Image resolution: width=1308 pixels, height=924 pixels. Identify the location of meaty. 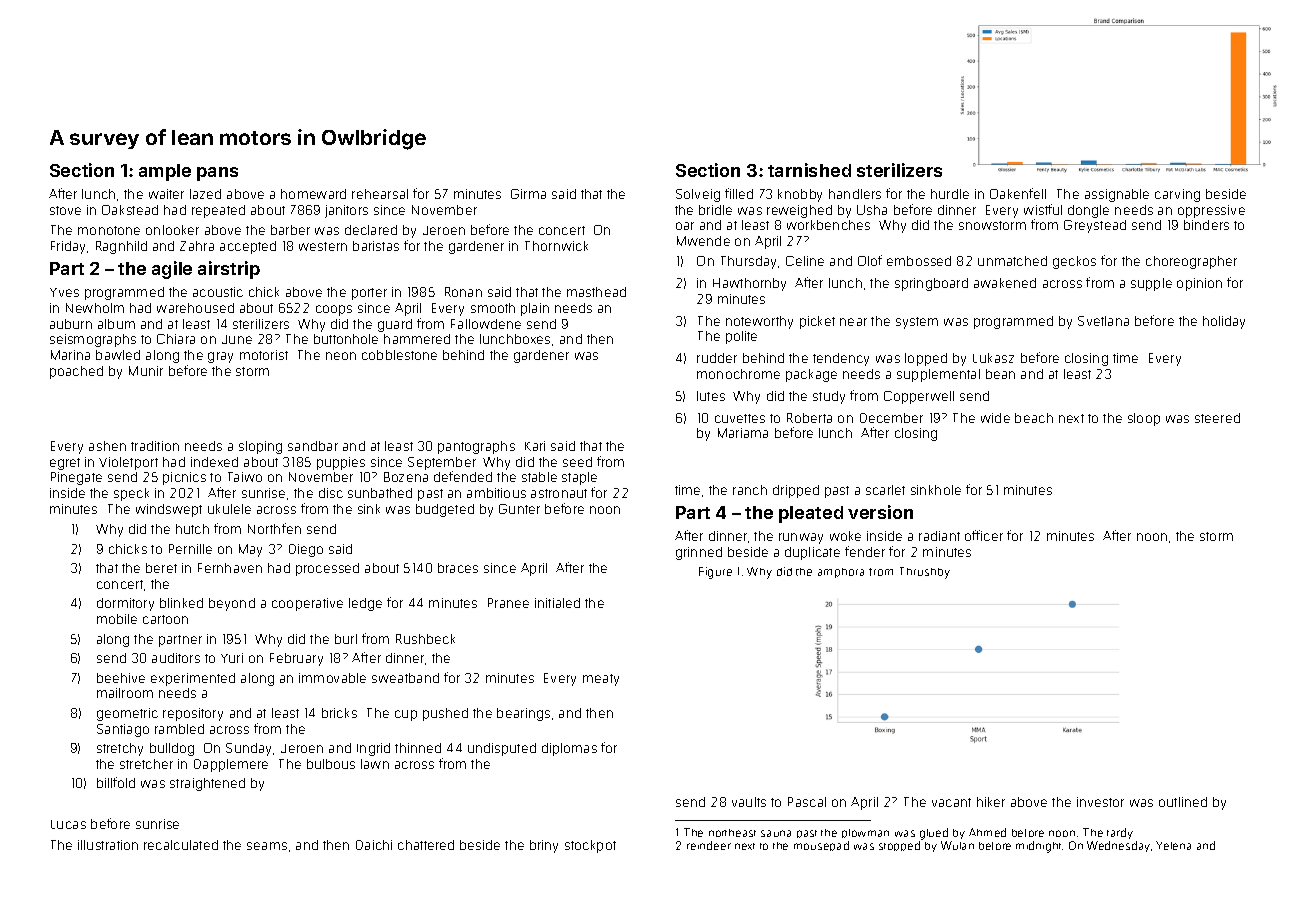
(601, 680).
